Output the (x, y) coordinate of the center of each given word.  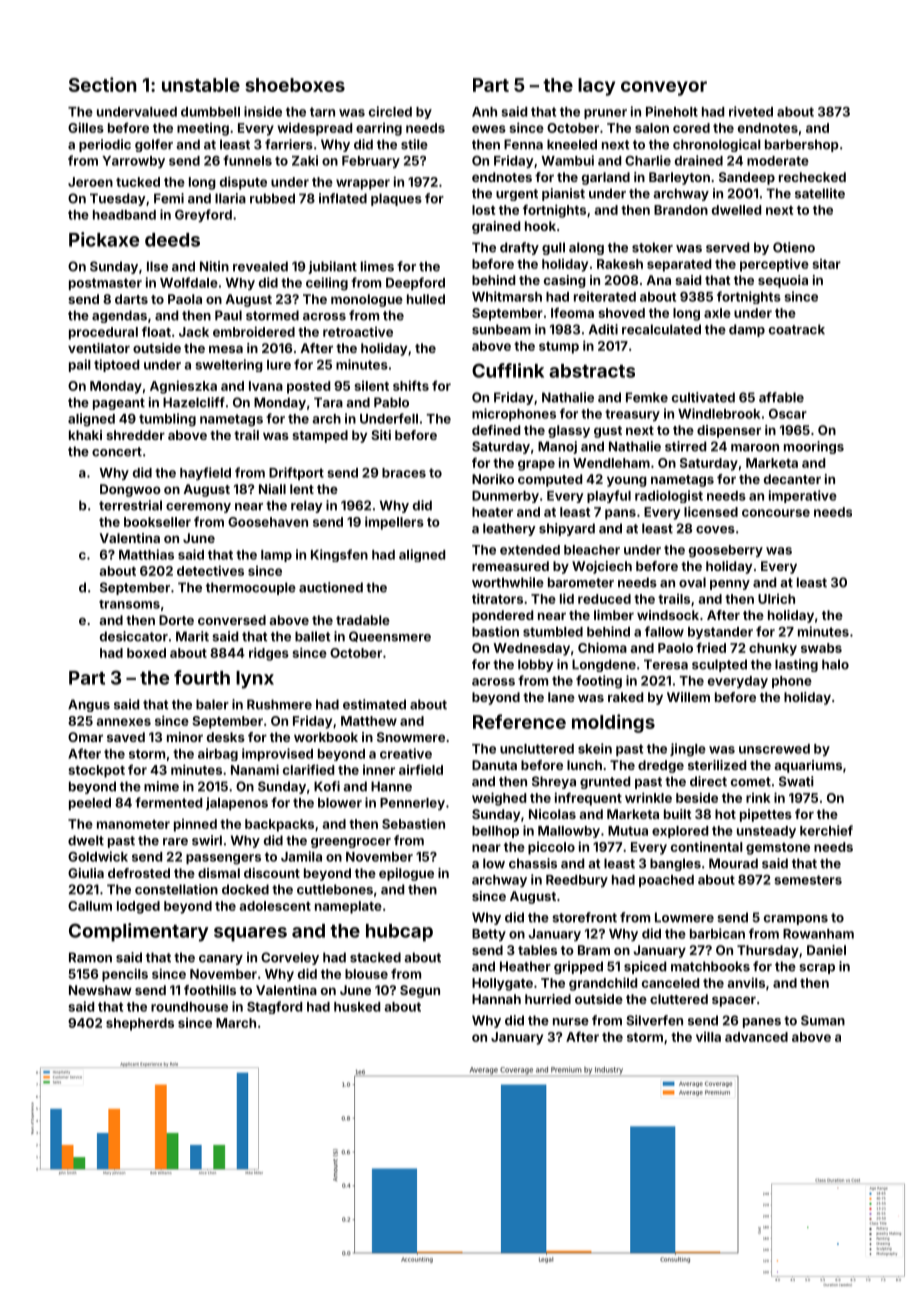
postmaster (105, 284)
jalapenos (237, 803)
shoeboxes (295, 85)
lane (561, 697)
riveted (751, 111)
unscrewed (774, 749)
